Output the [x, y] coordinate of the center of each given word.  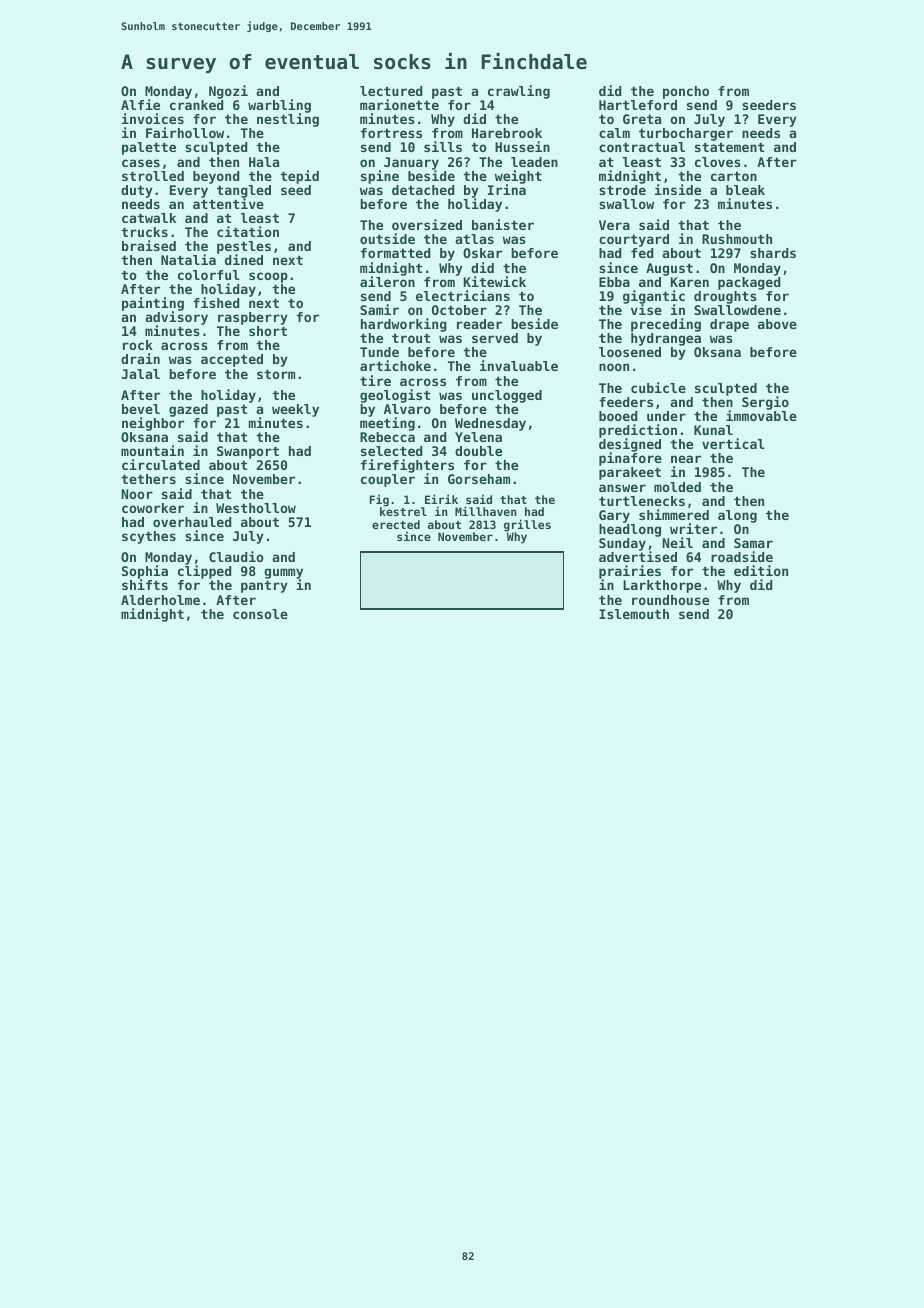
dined [244, 260]
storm [276, 374]
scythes [149, 537]
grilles [527, 525]
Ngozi [228, 92]
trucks [144, 232]
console [260, 614]
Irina [507, 189]
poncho [686, 92]
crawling [519, 92]
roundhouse [670, 600]
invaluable [519, 365]
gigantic [654, 297]
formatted [395, 253]
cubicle [658, 387]
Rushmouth [737, 239]
